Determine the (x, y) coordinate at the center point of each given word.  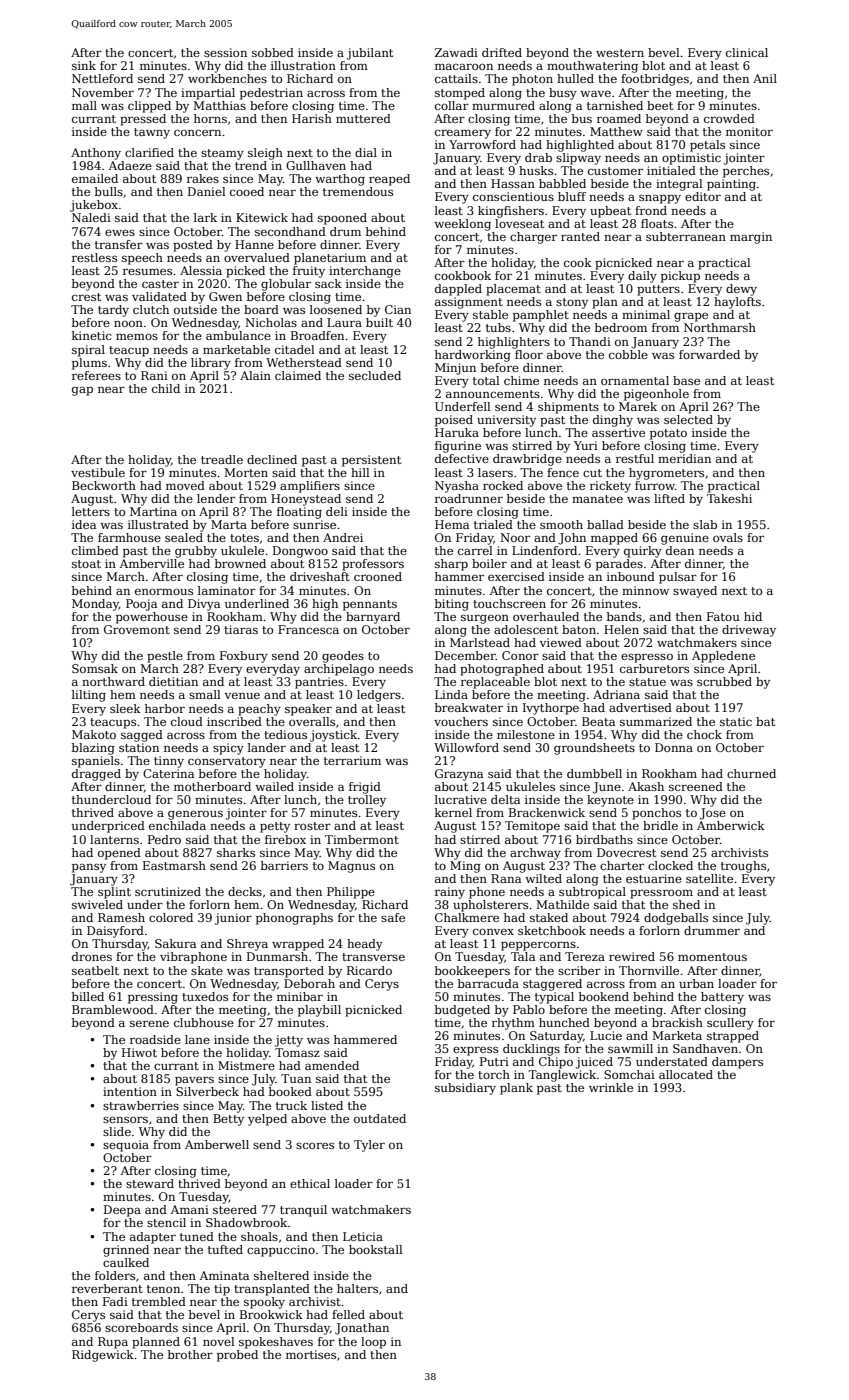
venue (242, 696)
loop (373, 1343)
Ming (465, 867)
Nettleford (102, 78)
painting (731, 185)
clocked (670, 865)
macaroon (464, 66)
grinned (126, 1251)
